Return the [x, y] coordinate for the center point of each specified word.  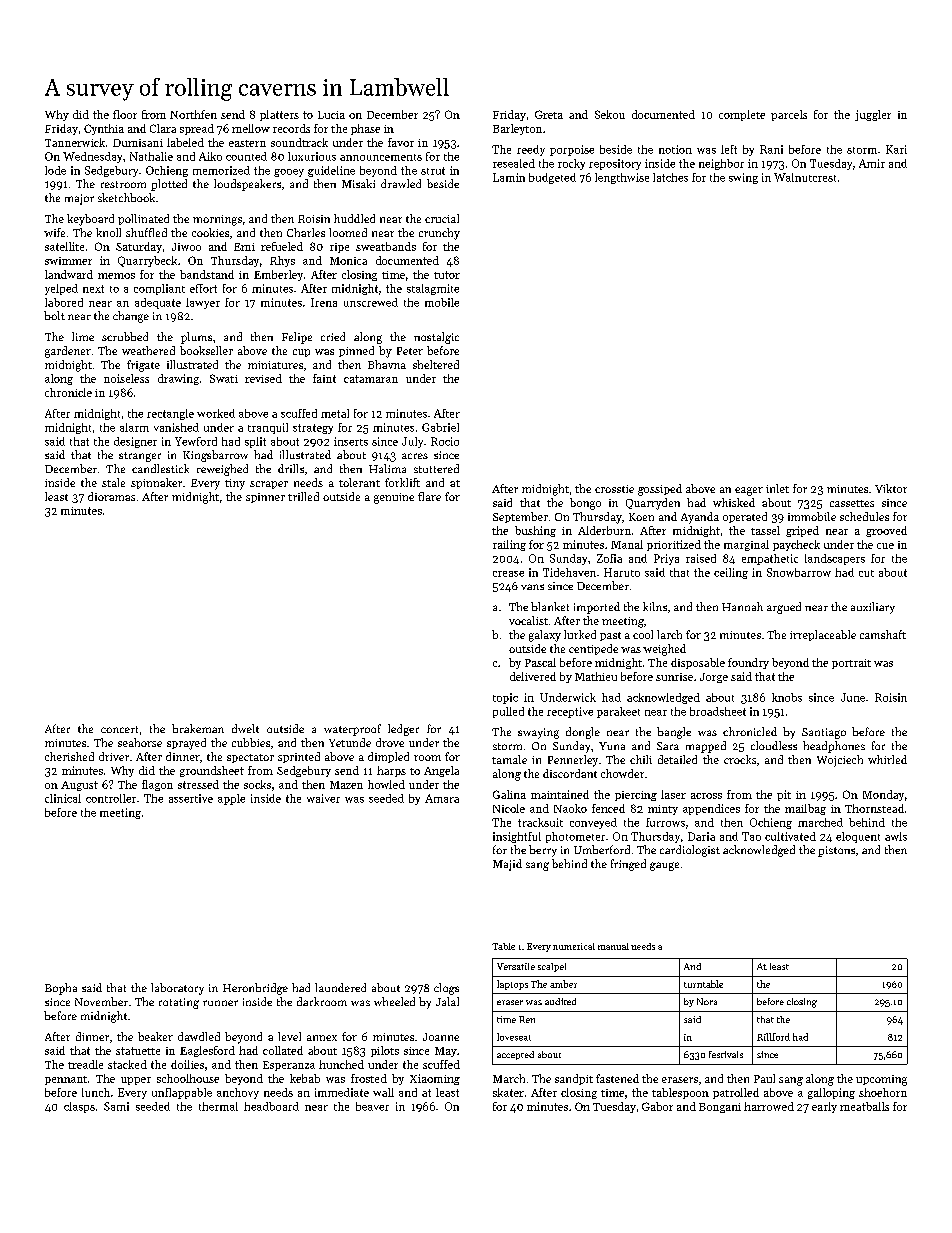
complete [742, 115]
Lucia [331, 115]
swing [743, 178]
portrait [851, 664]
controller [111, 798]
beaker [155, 1036]
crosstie [614, 489]
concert [119, 729]
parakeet [618, 712]
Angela [441, 771]
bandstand [207, 274]
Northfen [193, 114]
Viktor [891, 488]
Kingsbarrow [215, 456]
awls [896, 836]
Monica [348, 261]
